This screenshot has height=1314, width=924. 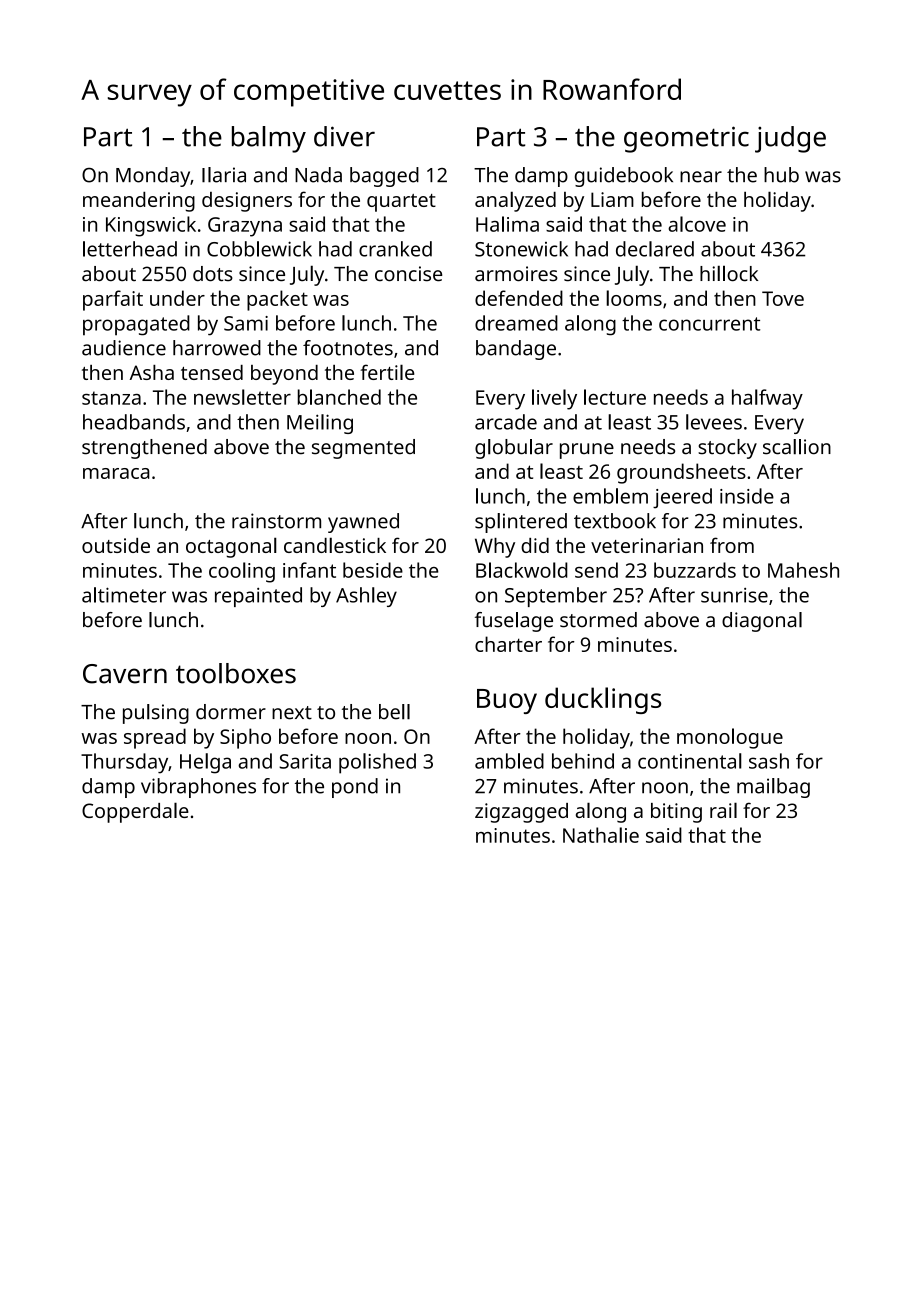 What do you see at coordinates (790, 139) in the screenshot?
I see `judge` at bounding box center [790, 139].
